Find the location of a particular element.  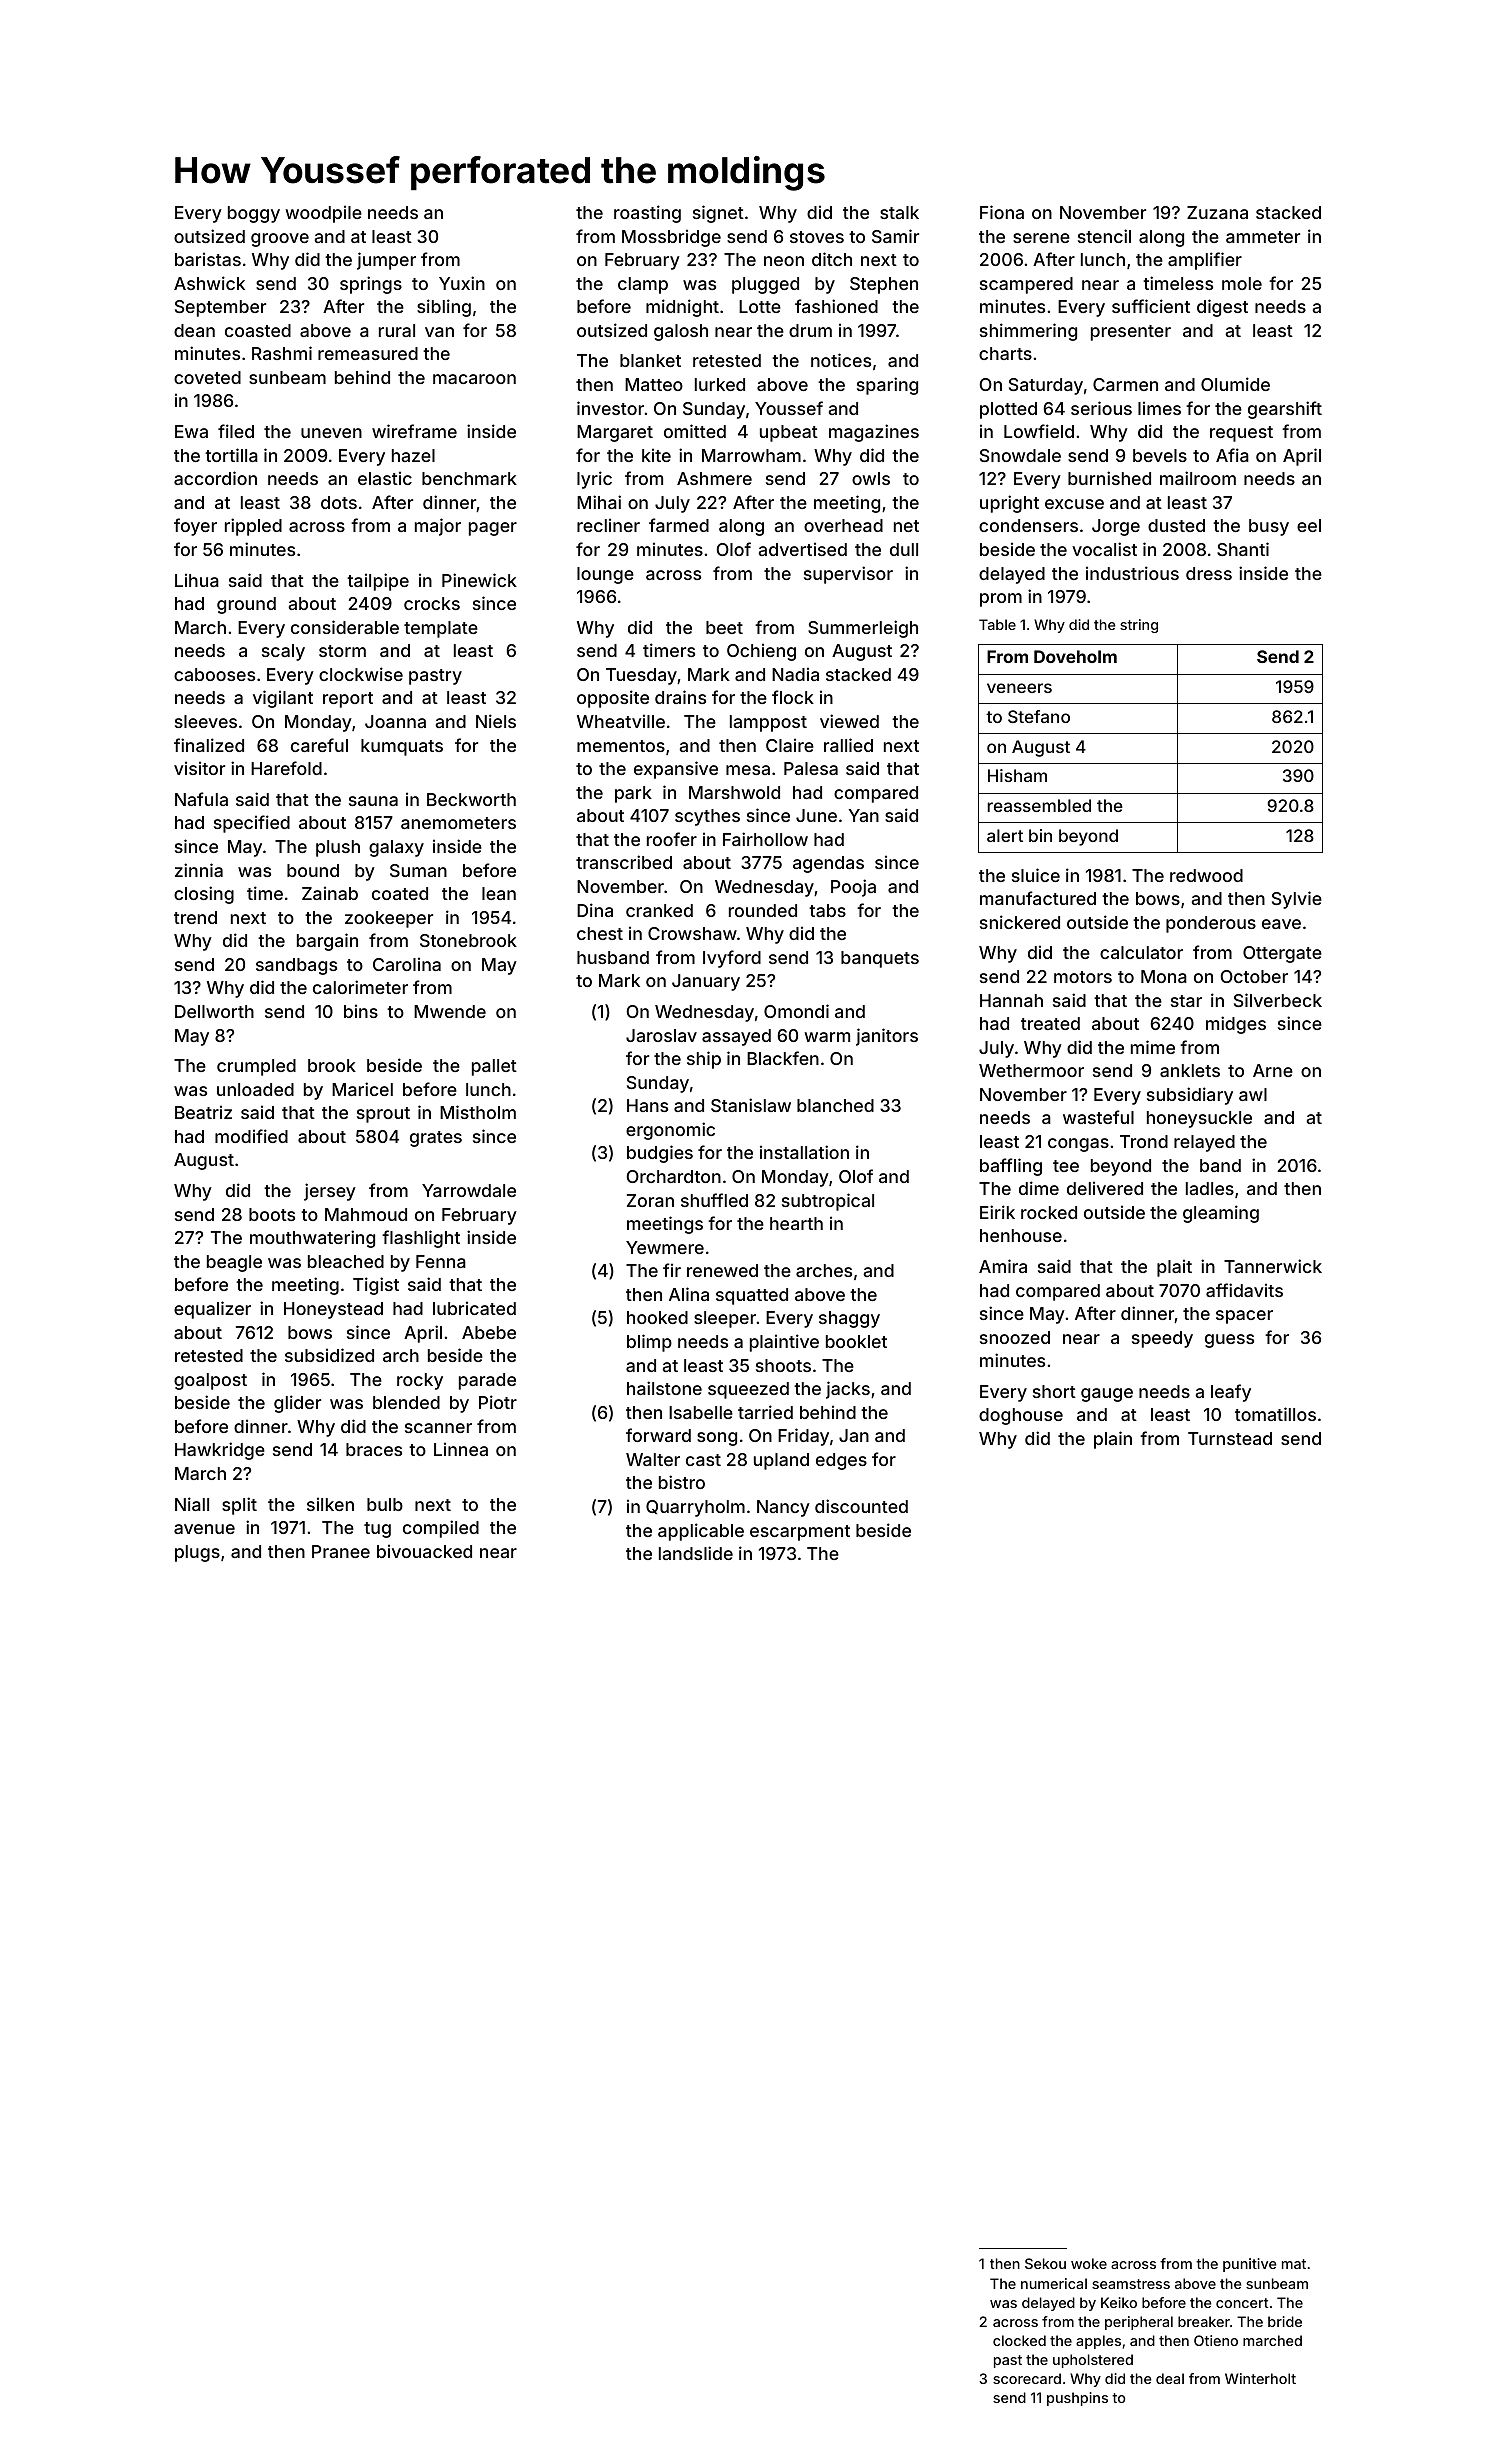

overhead is located at coordinates (843, 525).
